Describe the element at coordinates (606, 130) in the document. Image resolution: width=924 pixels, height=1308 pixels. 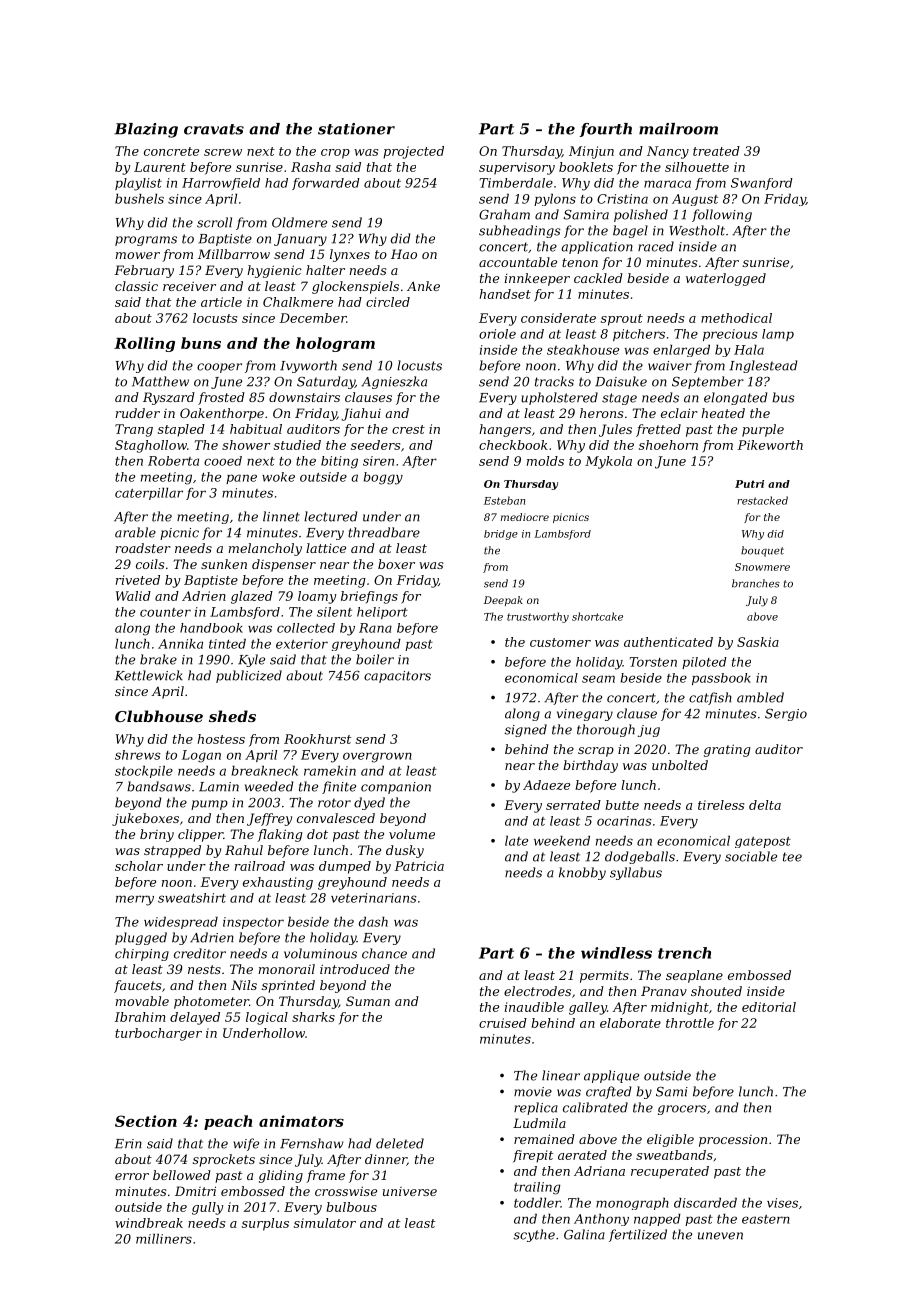
I see `fourth` at that location.
